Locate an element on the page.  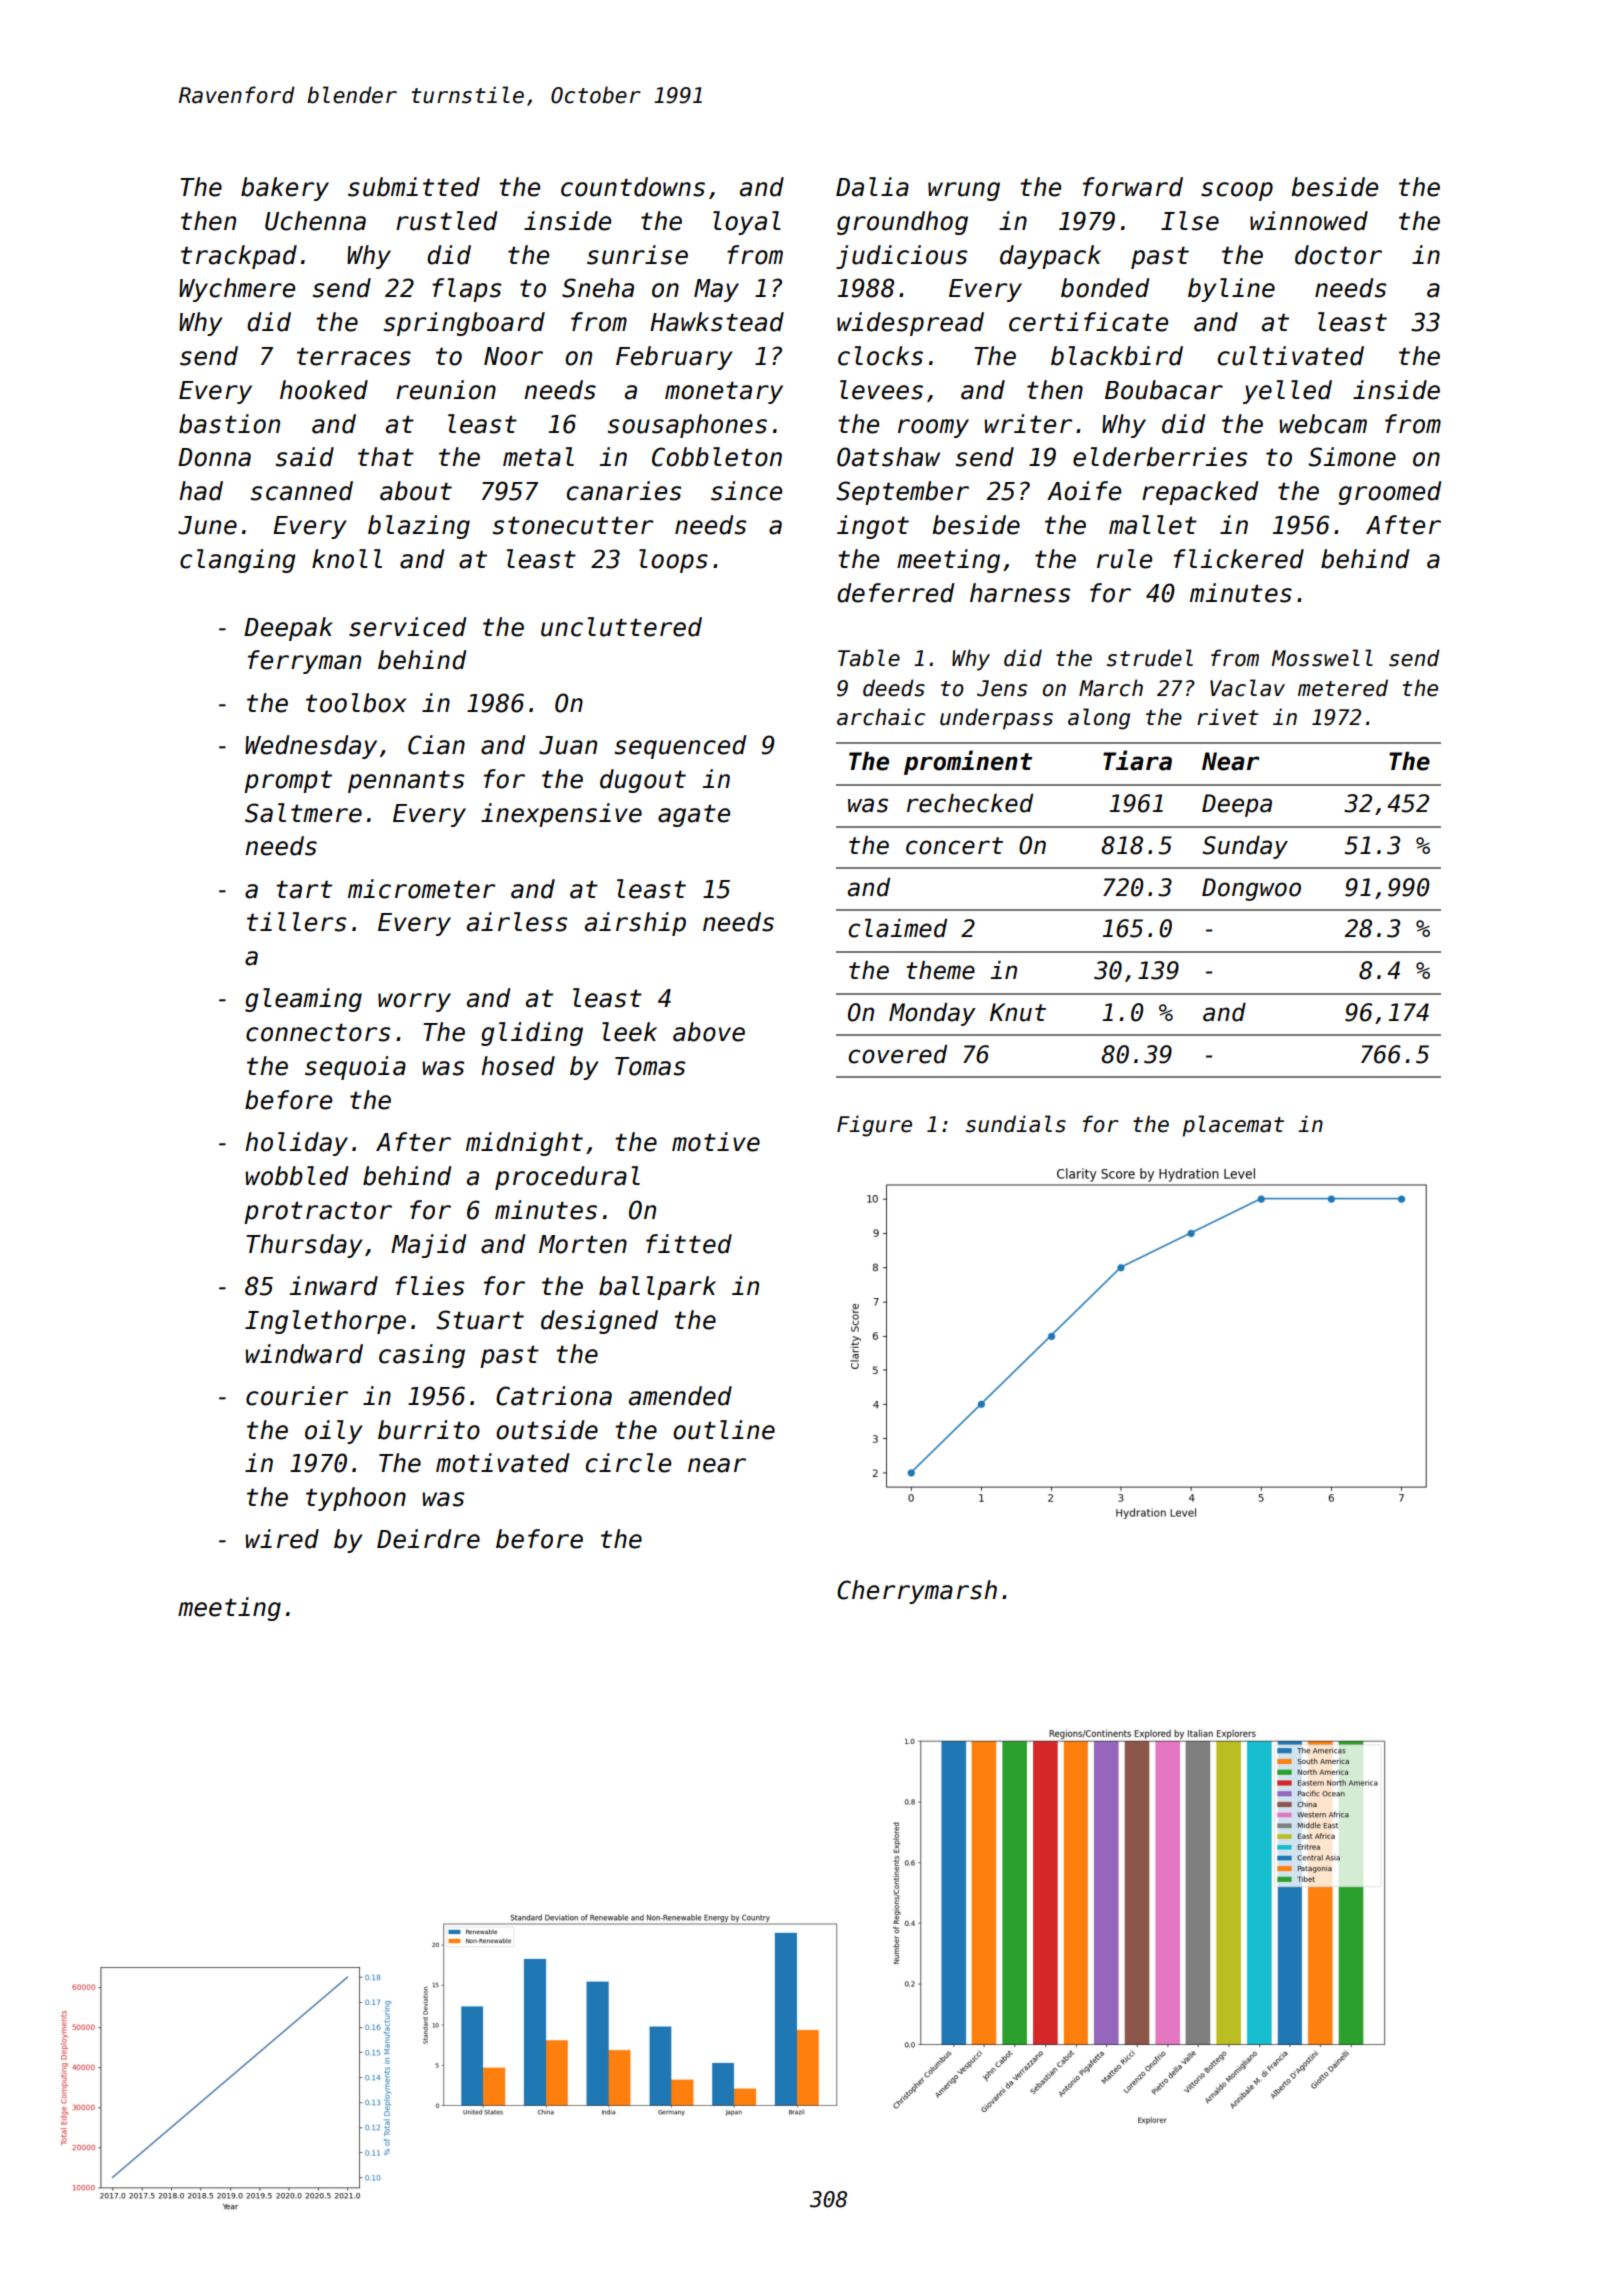
ingot is located at coordinates (873, 527).
